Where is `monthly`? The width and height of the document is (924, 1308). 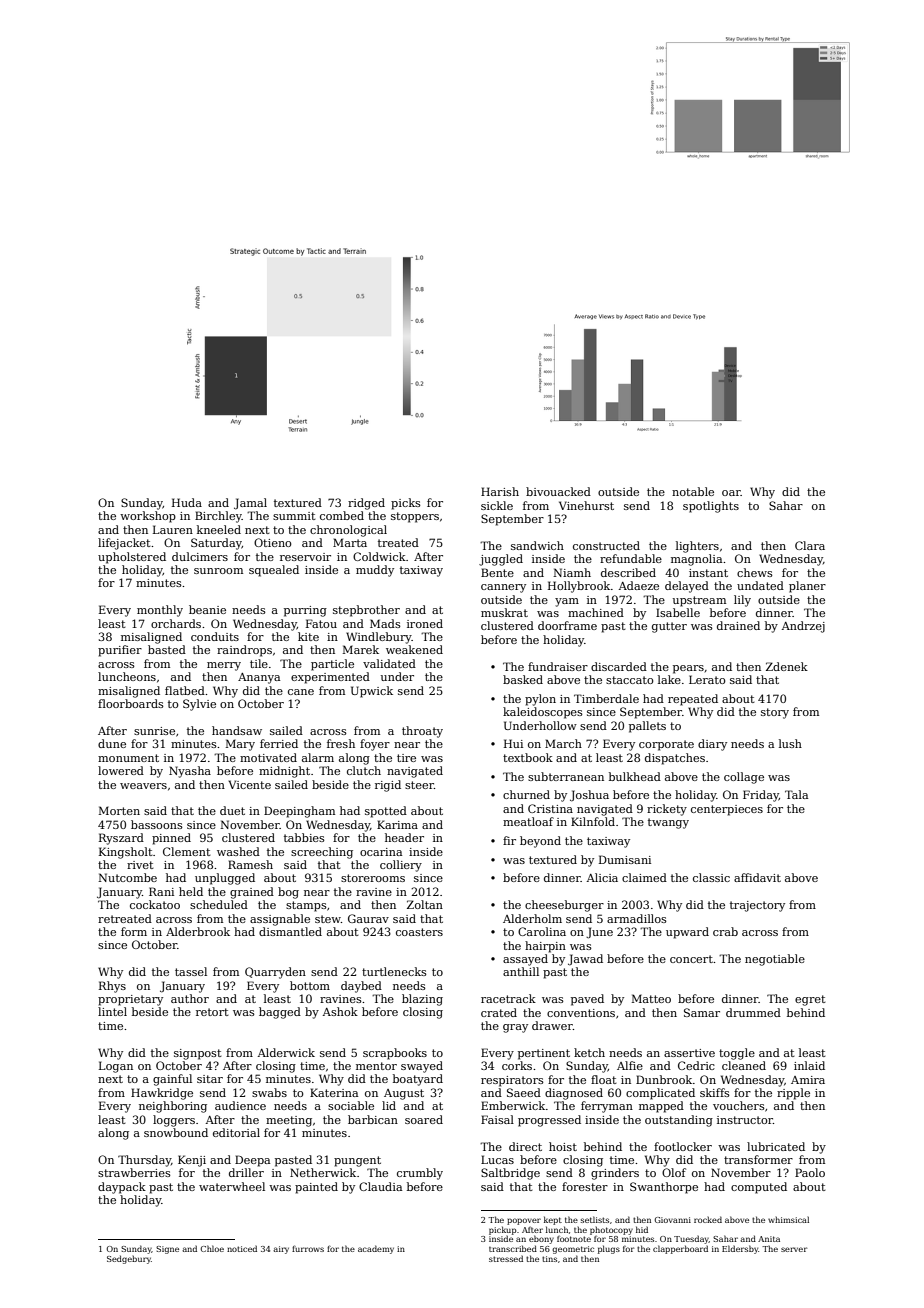 monthly is located at coordinates (160, 611).
